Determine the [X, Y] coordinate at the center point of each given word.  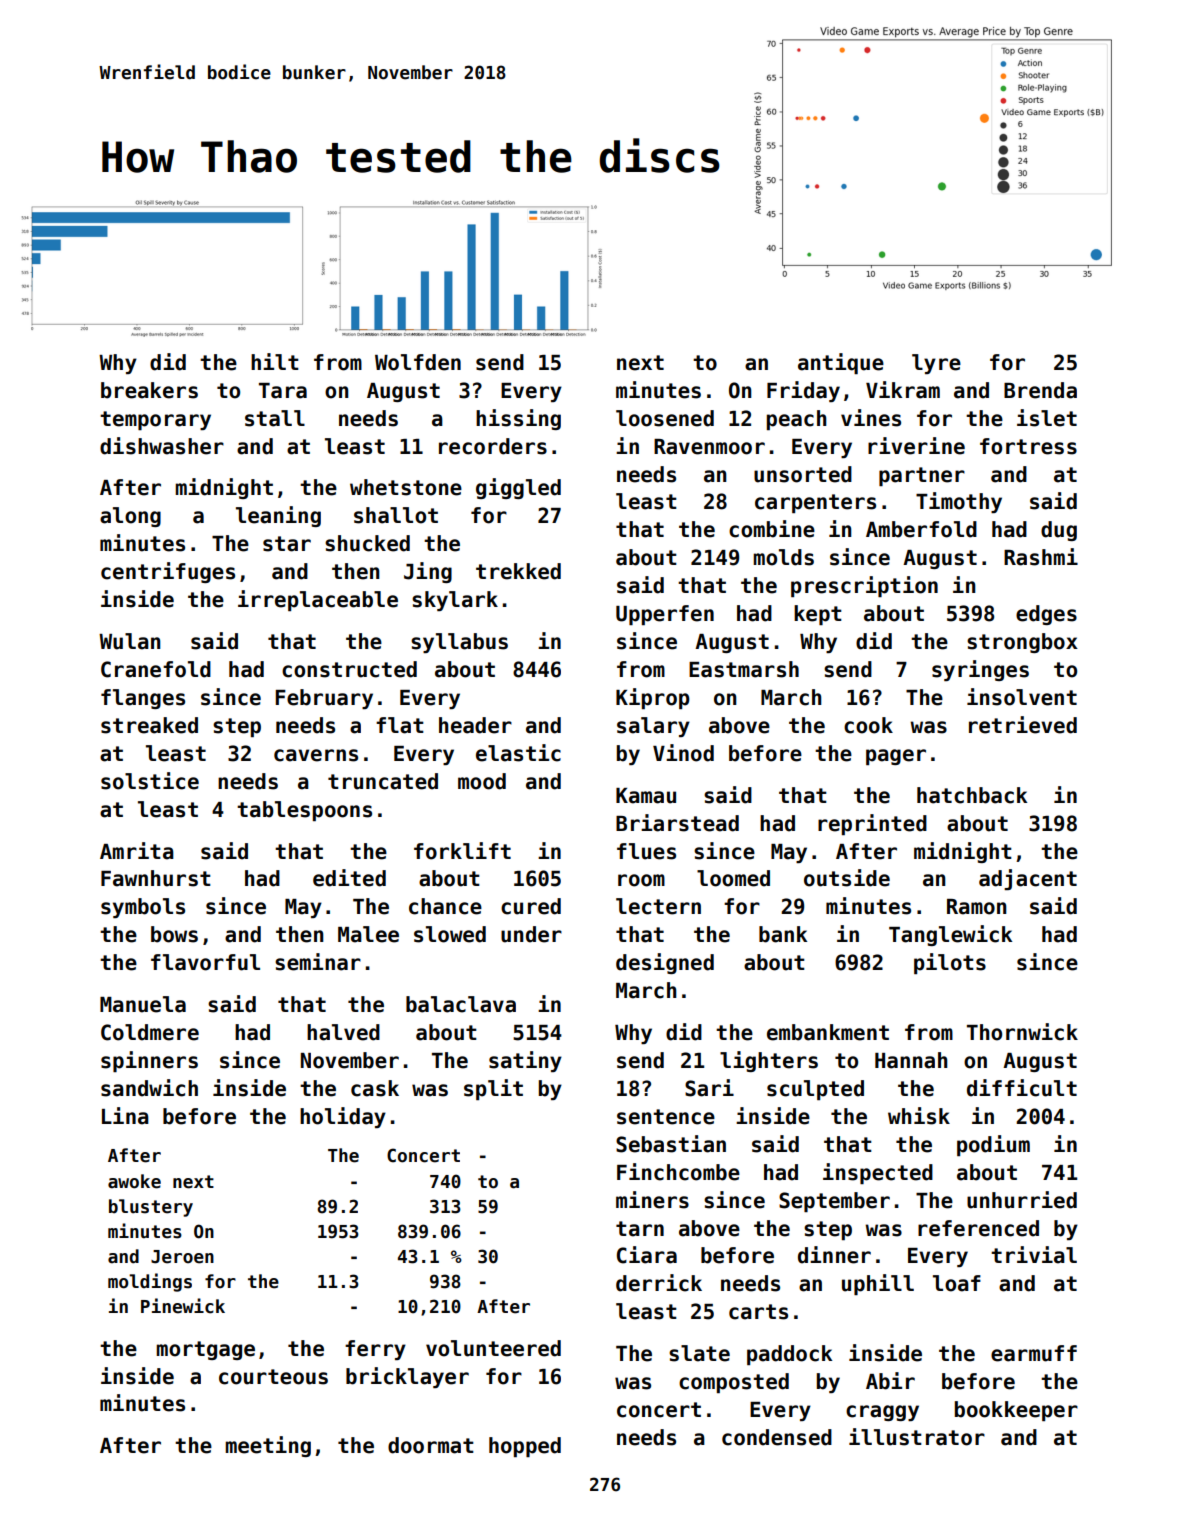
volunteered [493, 1348]
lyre [936, 364]
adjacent [1028, 879]
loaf [957, 1283]
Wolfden [418, 362]
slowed [450, 934]
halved [343, 1032]
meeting [268, 1446]
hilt [275, 361]
